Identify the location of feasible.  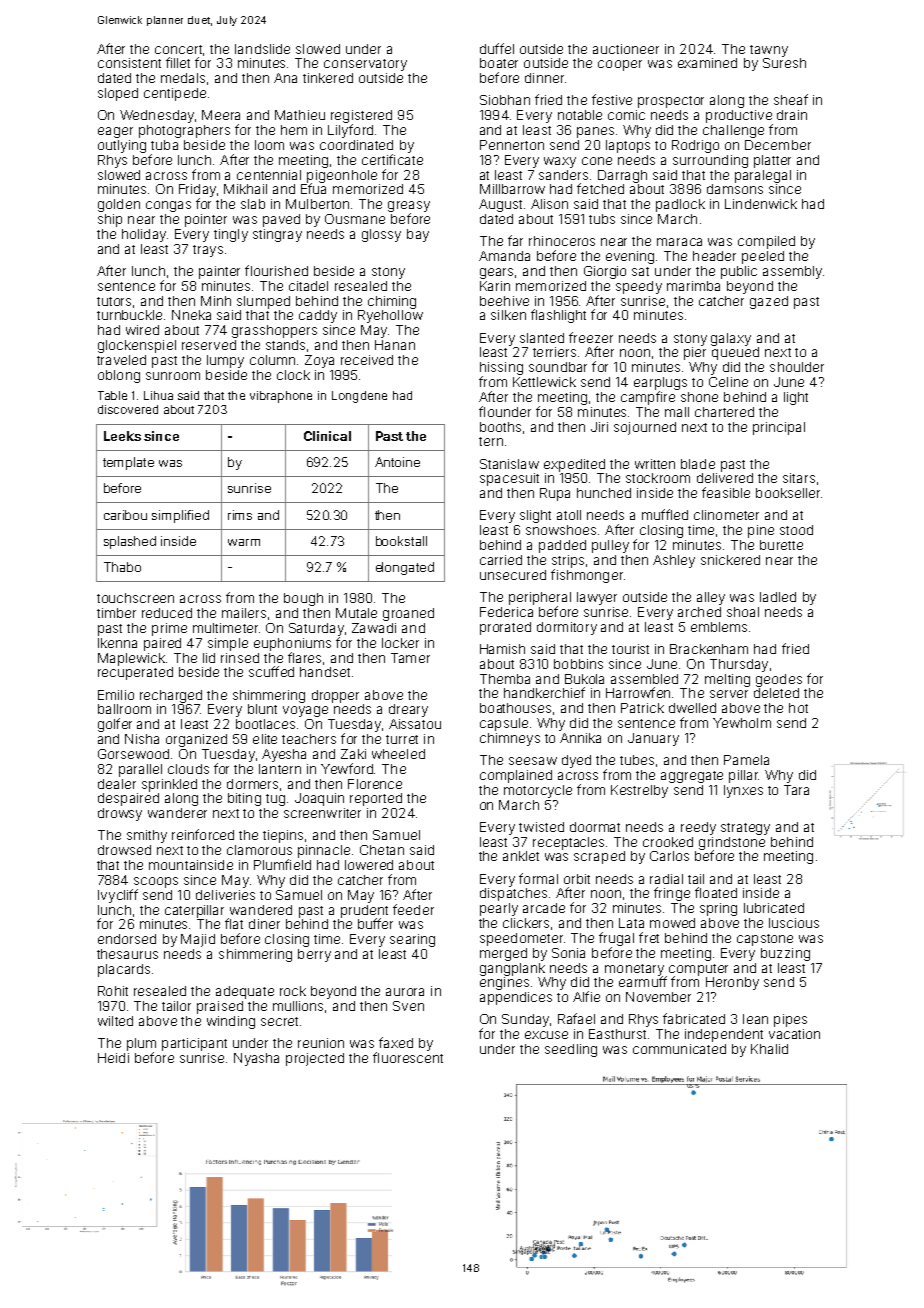
(726, 492).
